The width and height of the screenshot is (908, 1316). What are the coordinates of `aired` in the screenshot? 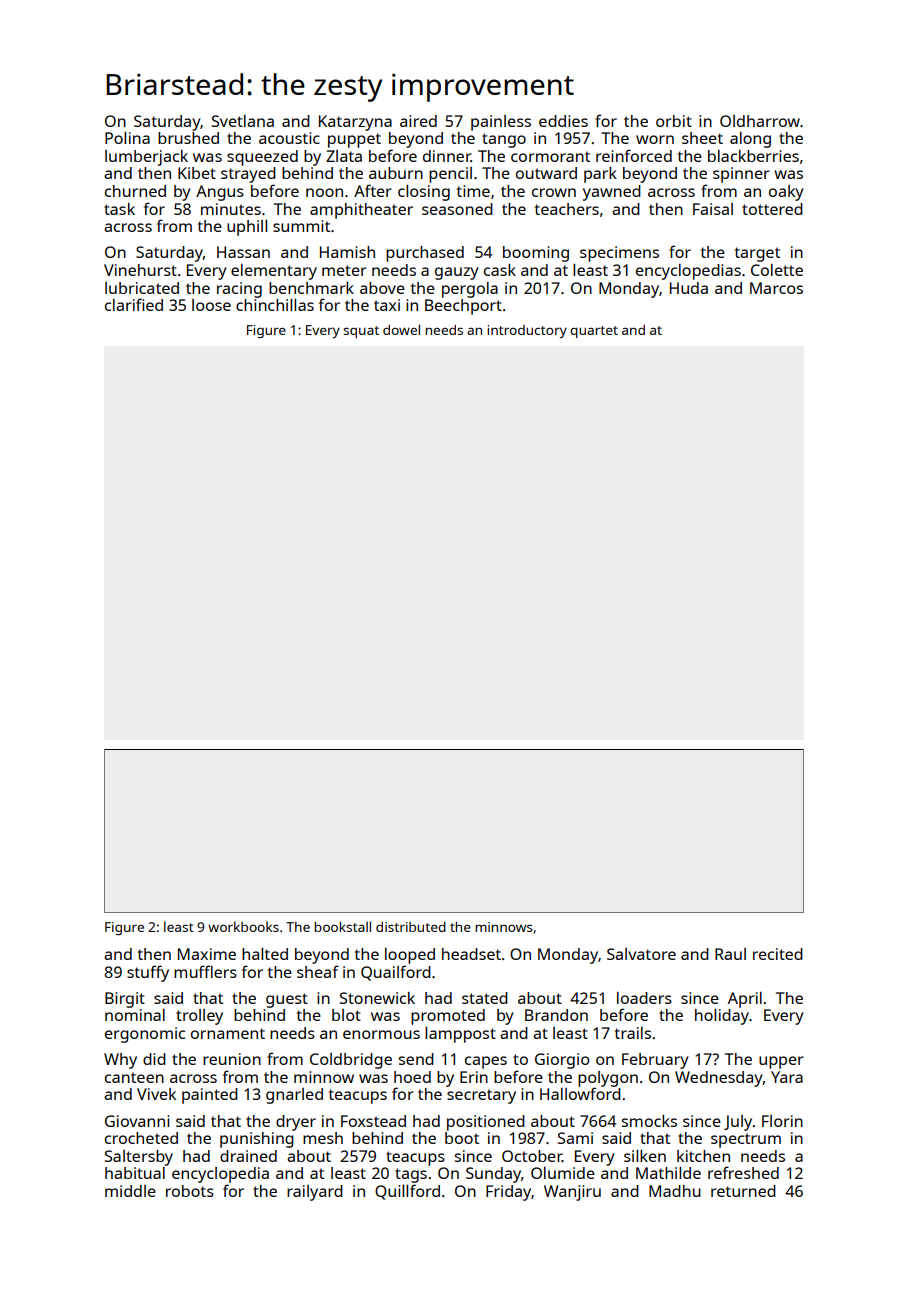 It's located at (418, 121).
